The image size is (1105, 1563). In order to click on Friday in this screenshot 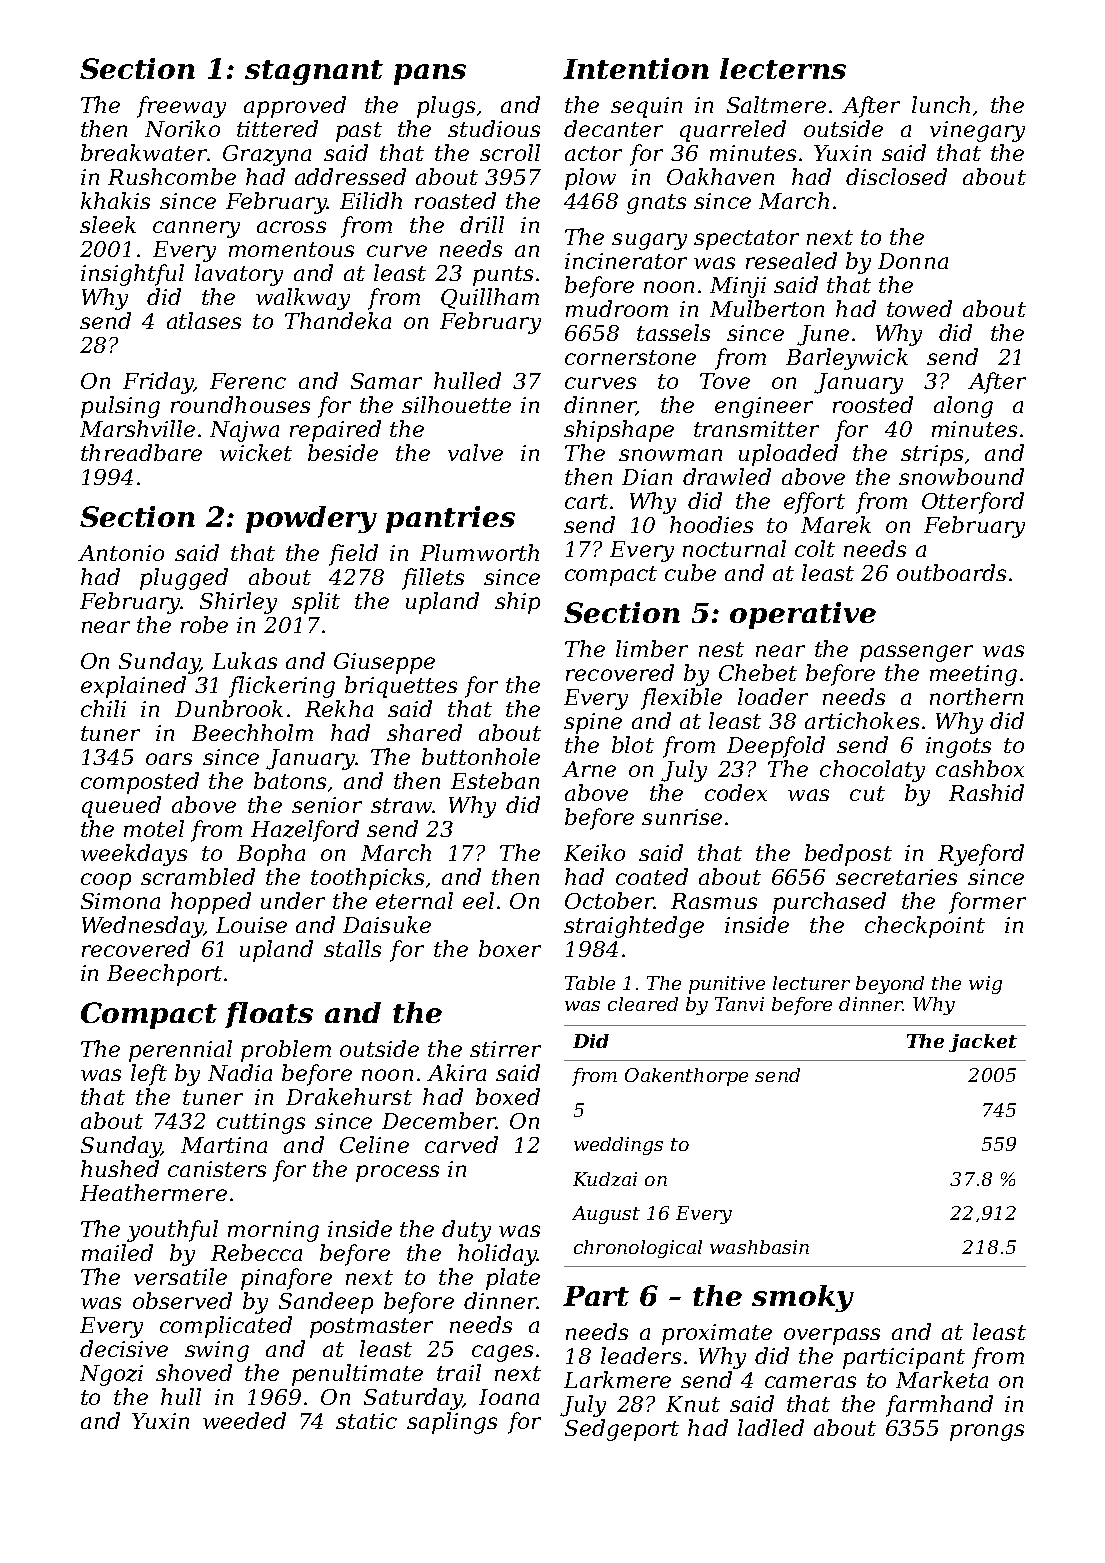, I will do `click(158, 383)`.
